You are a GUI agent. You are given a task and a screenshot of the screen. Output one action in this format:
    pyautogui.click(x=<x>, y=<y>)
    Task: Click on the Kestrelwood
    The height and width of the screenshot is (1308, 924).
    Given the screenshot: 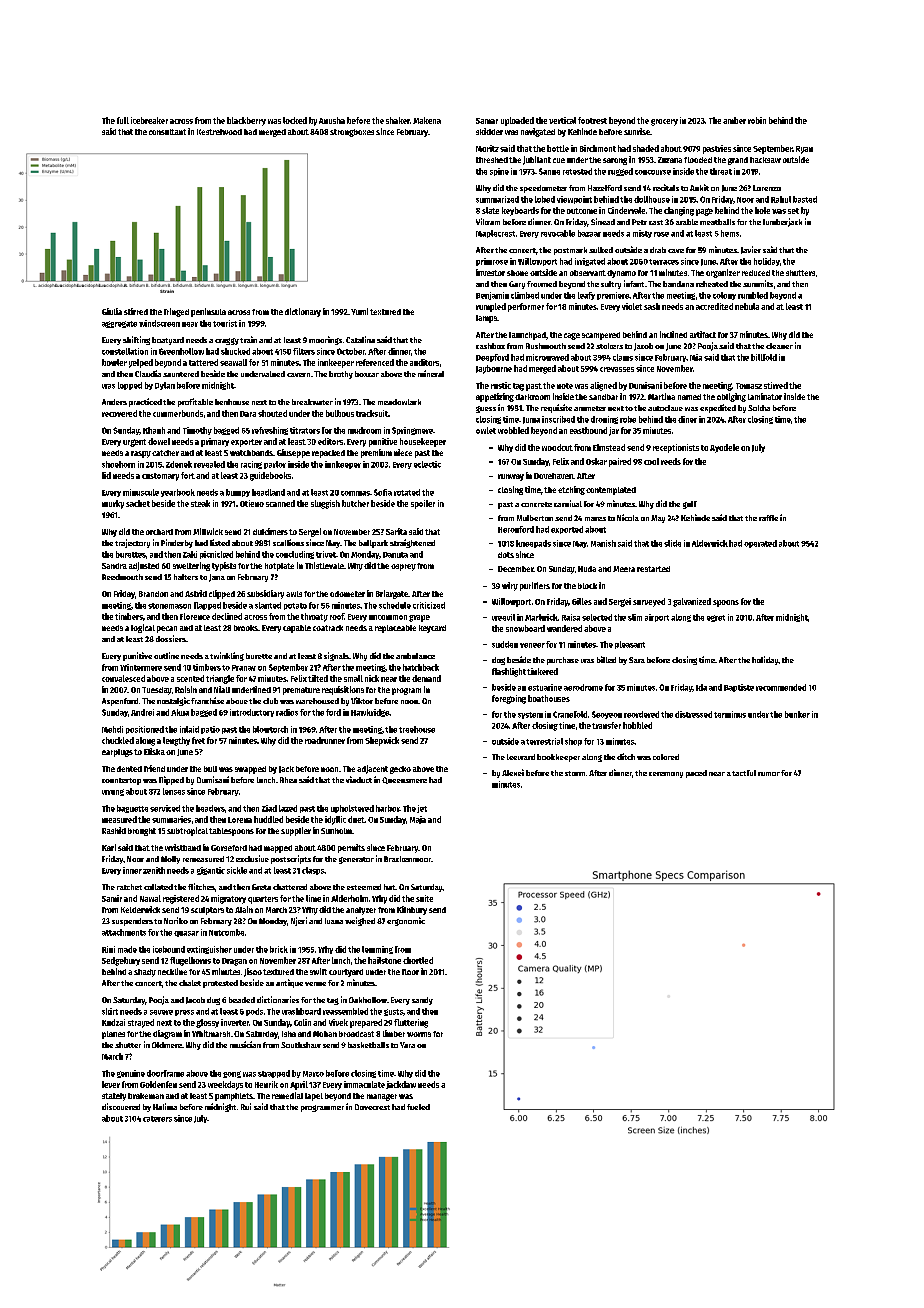 What is the action you would take?
    pyautogui.click(x=219, y=132)
